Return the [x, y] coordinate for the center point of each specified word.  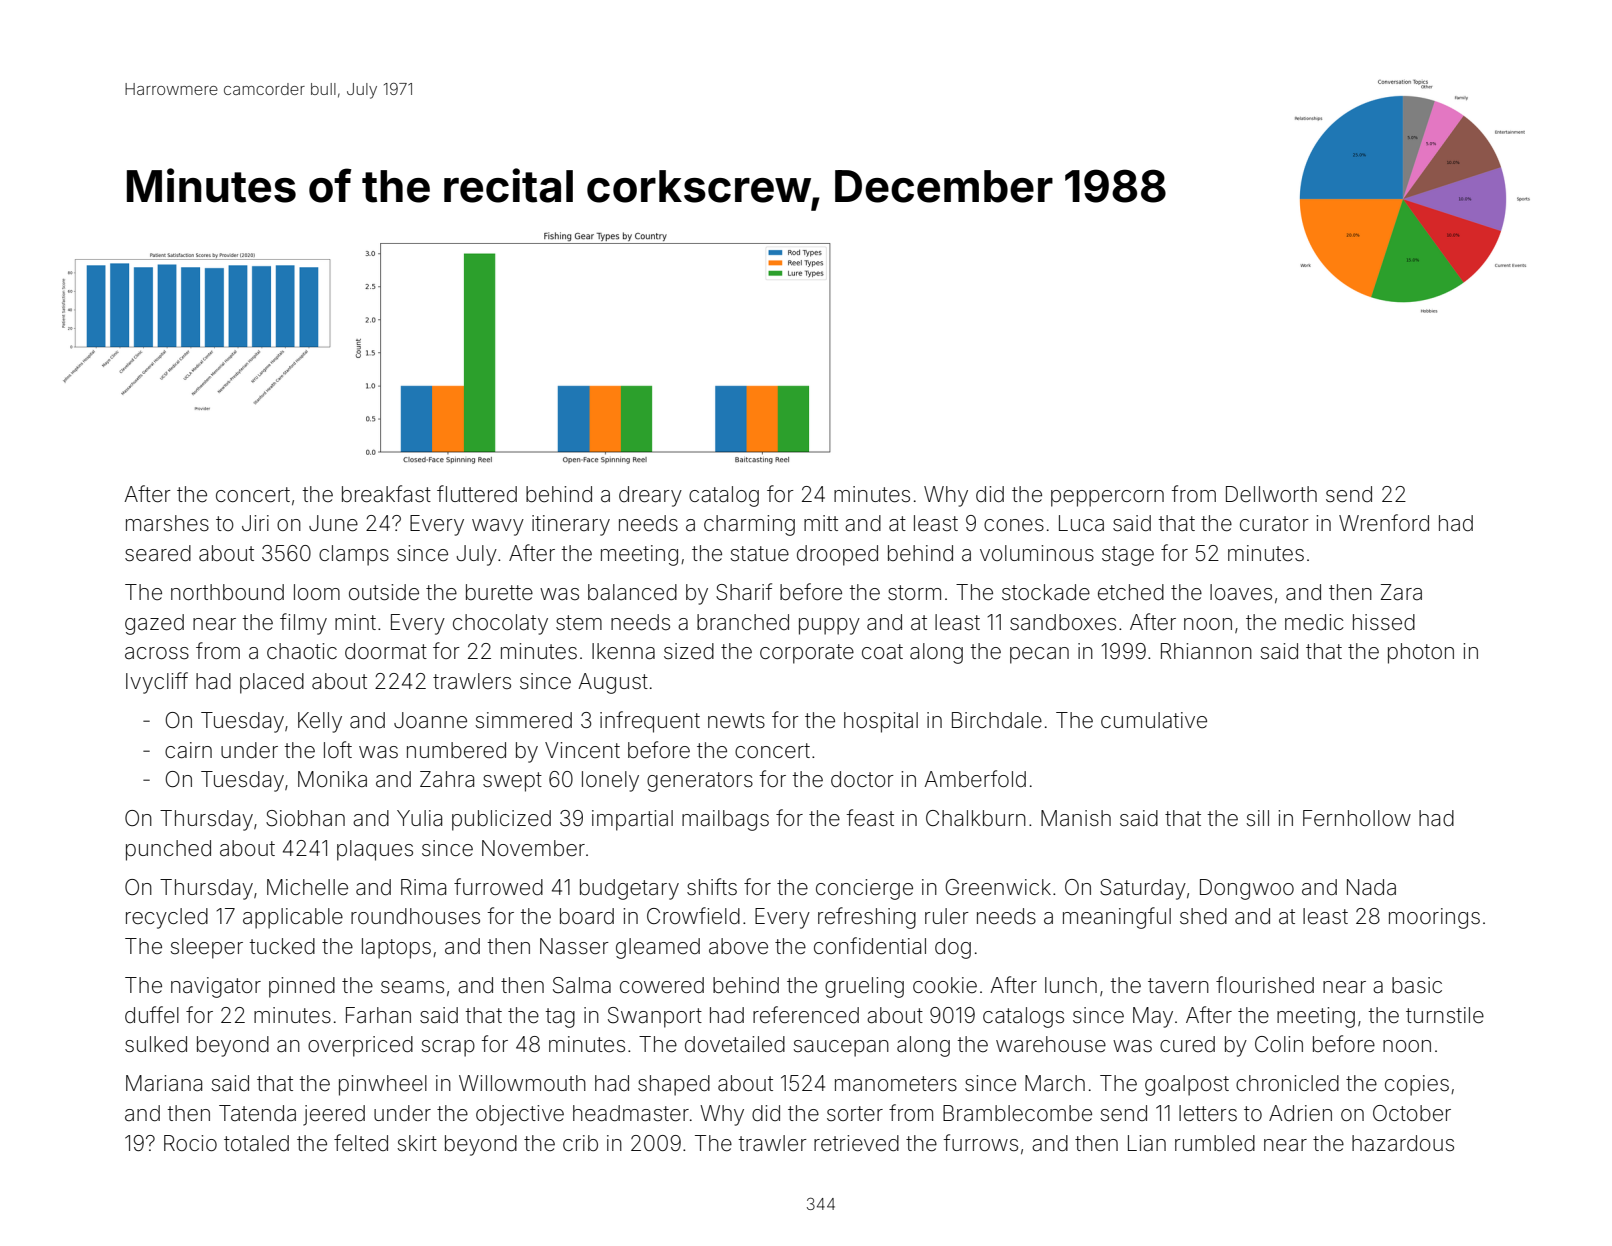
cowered [662, 985]
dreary [650, 496]
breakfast [386, 494]
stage [1128, 556]
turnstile [1445, 1015]
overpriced [360, 1046]
